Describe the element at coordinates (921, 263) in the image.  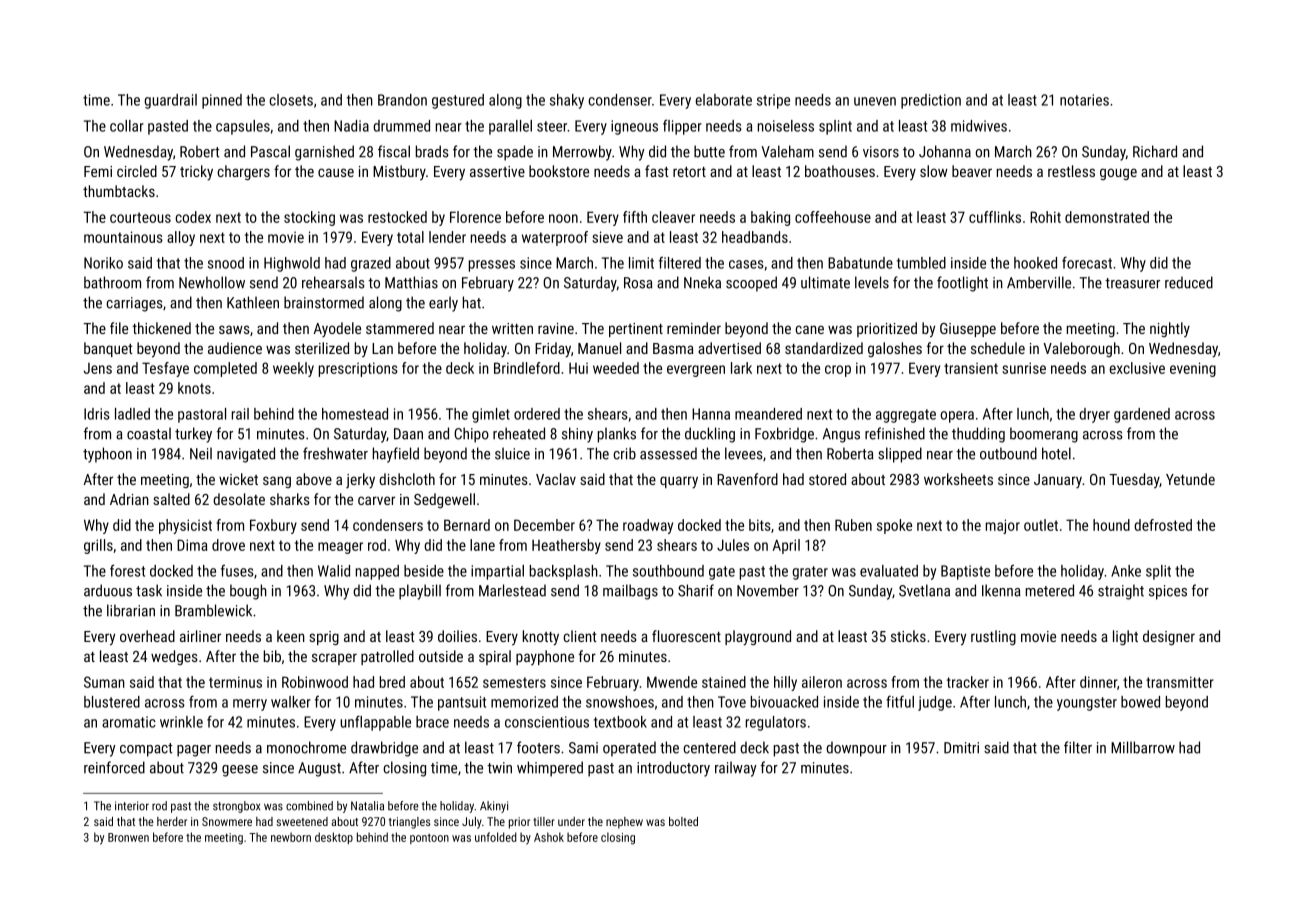
I see `tumbled` at that location.
